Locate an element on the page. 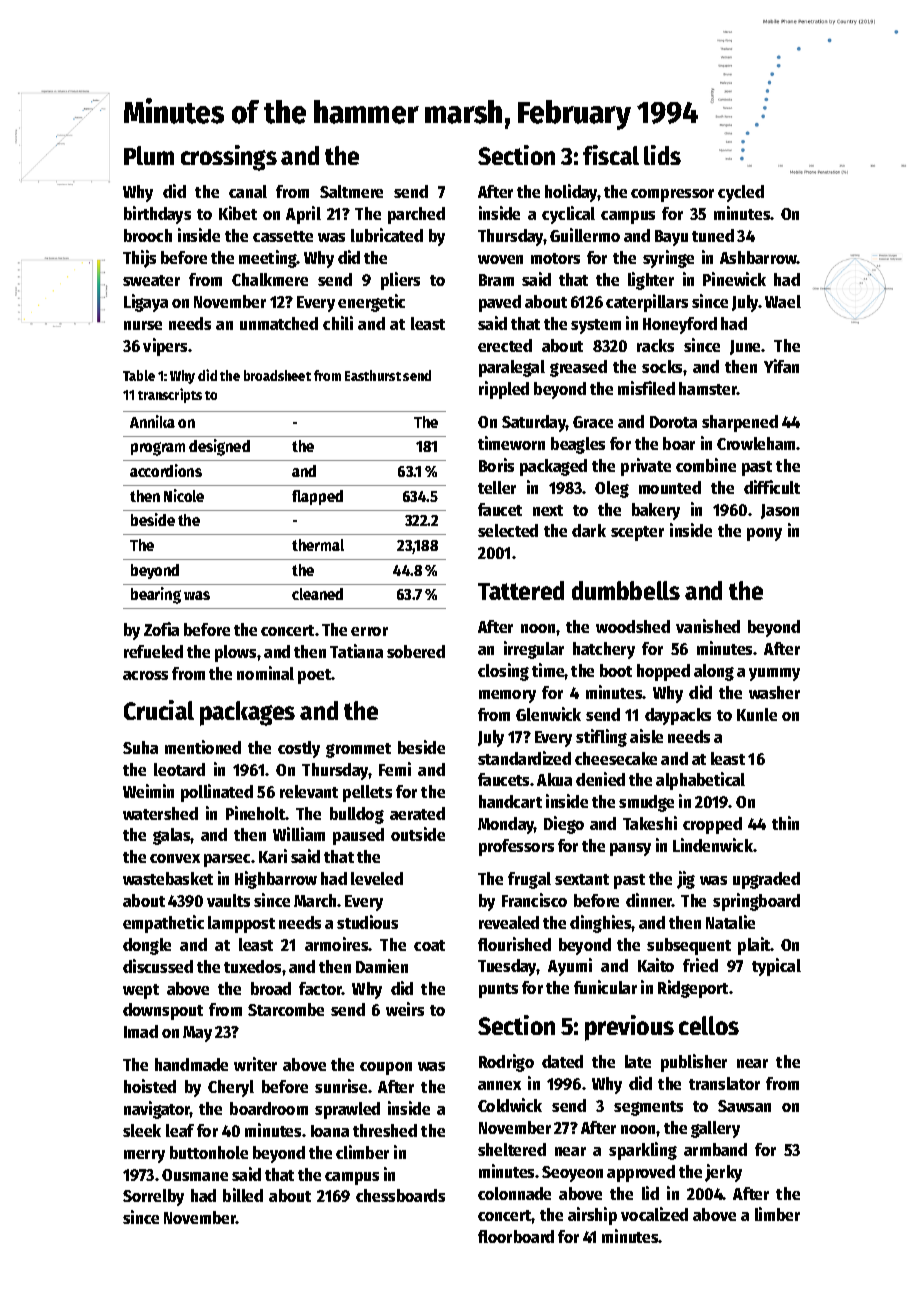 The height and width of the document is (1308, 924). lubricated is located at coordinates (387, 235).
